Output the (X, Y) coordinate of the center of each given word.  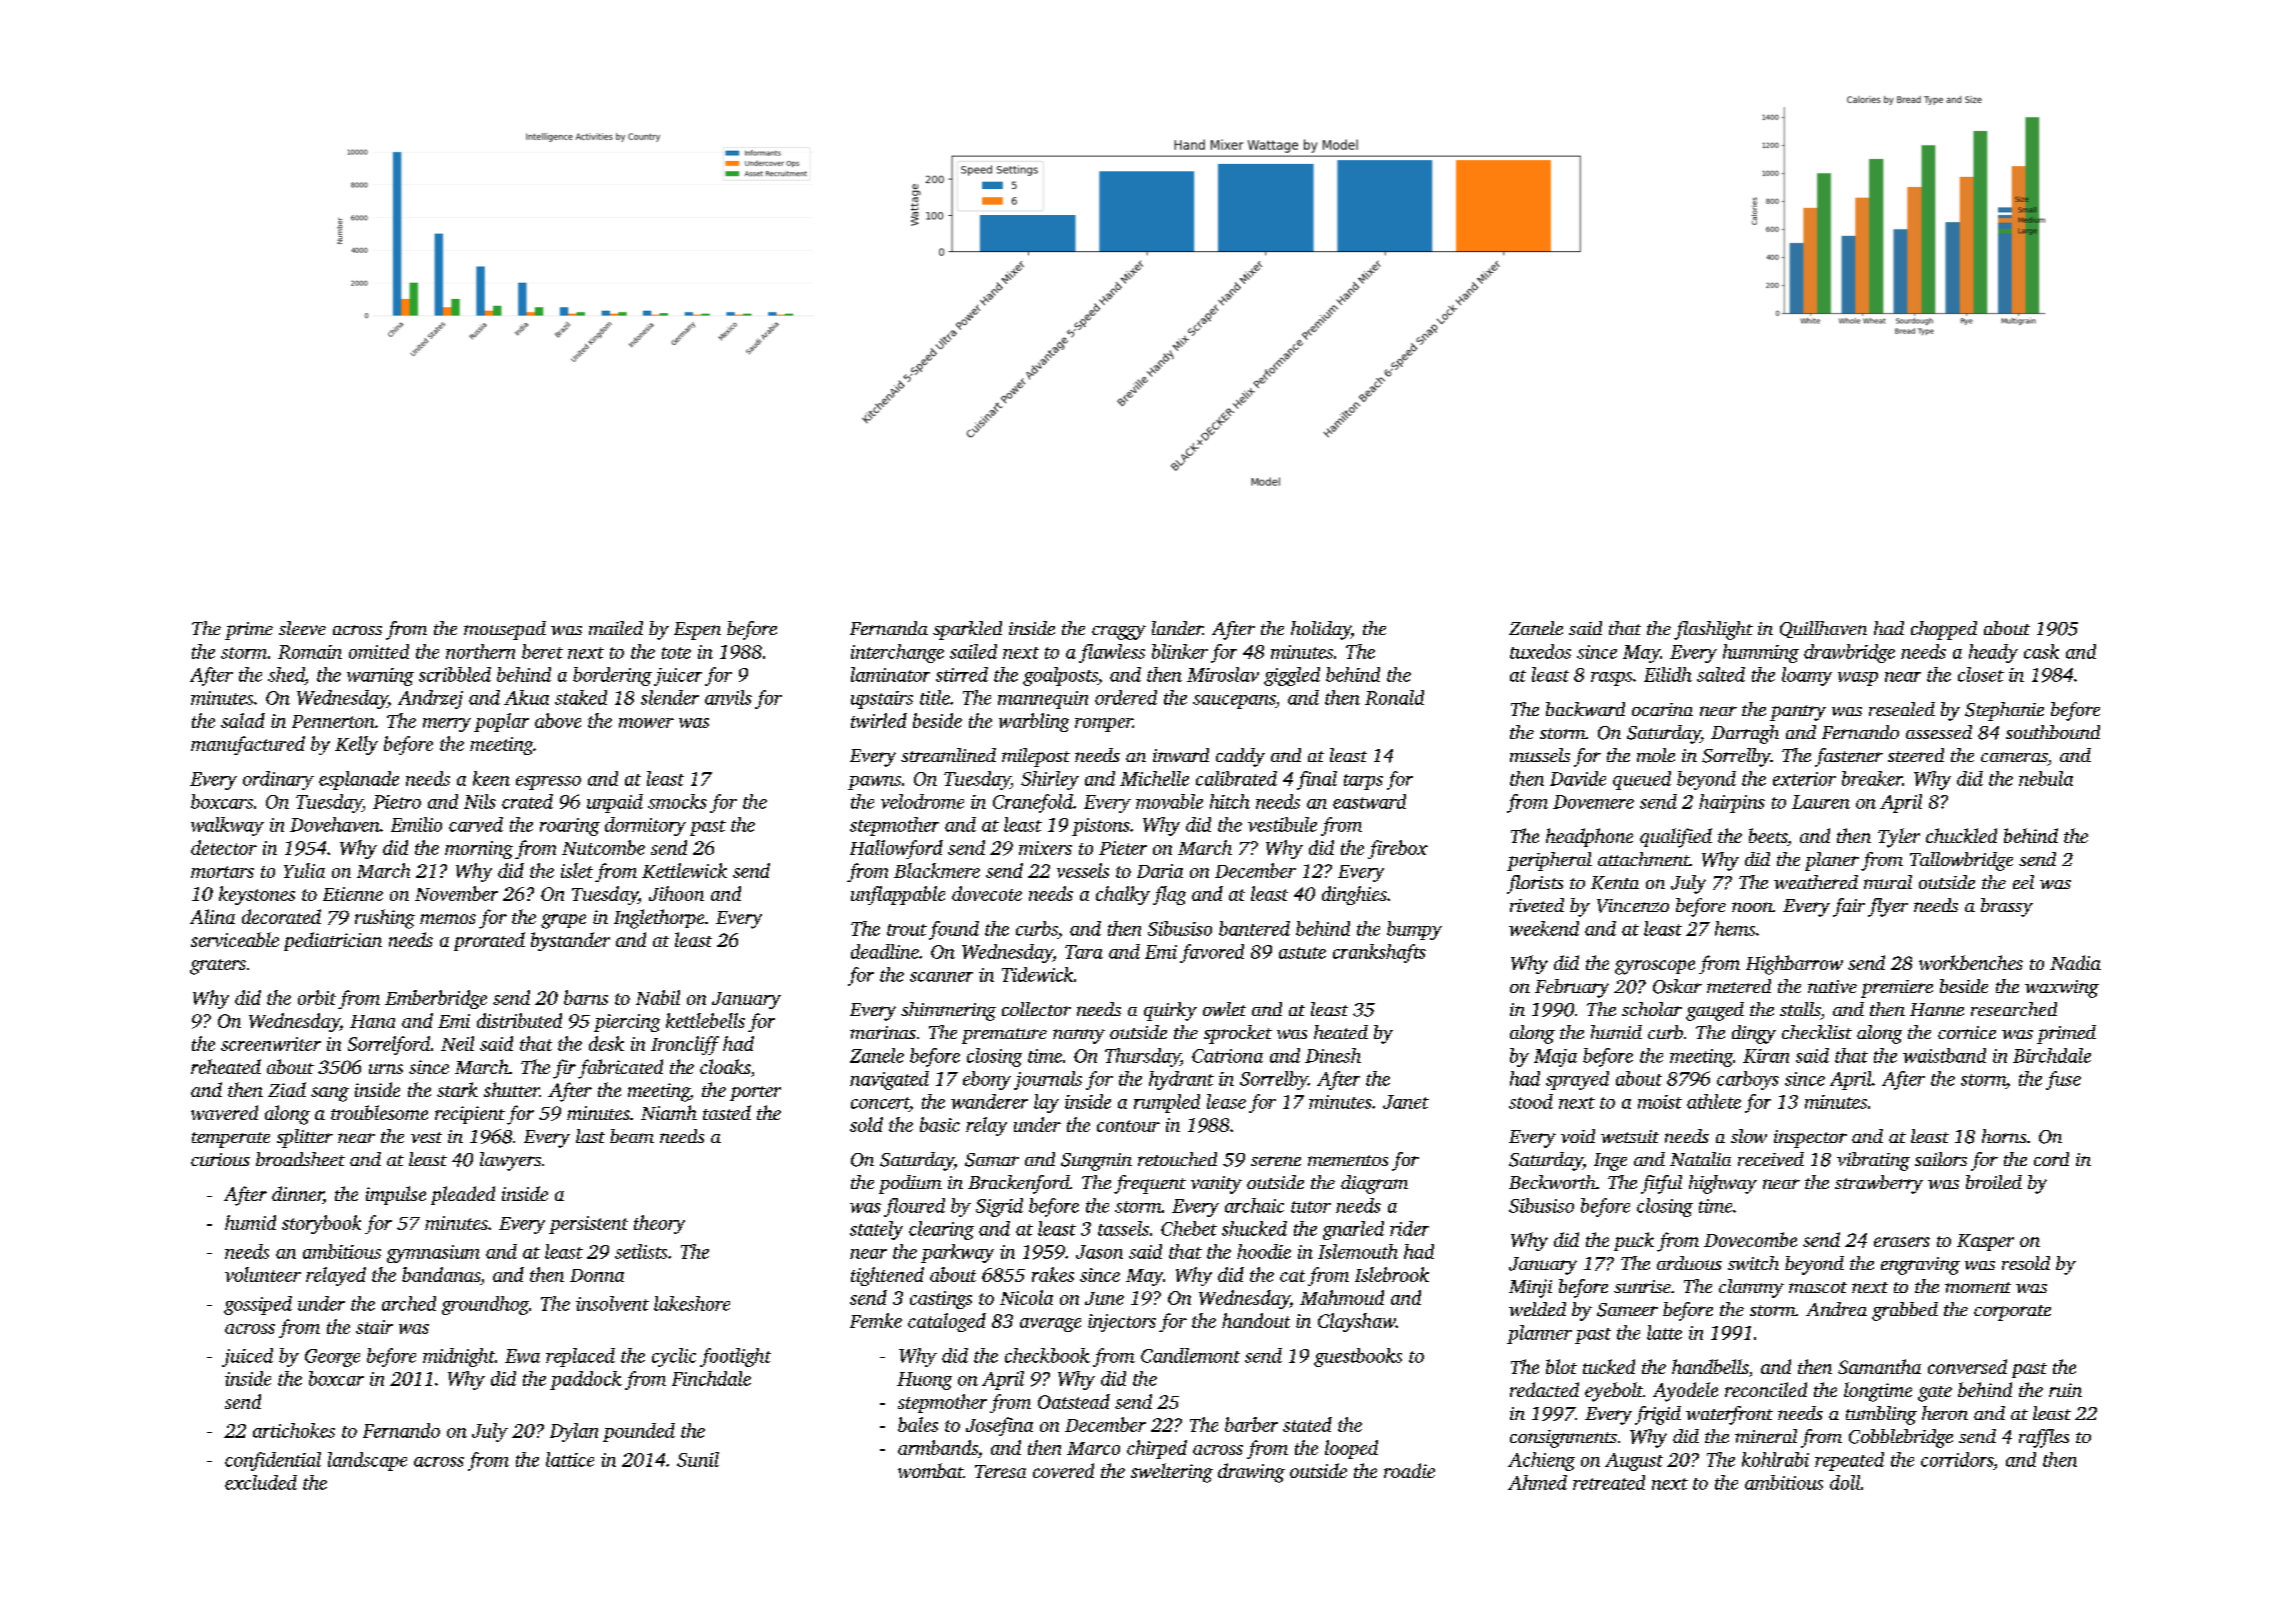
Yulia (304, 870)
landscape (367, 1461)
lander (1177, 628)
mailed (616, 628)
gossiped (258, 1305)
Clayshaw (1357, 1322)
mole (1656, 755)
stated (1307, 1424)
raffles (2044, 1438)
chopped (1944, 630)
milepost (1036, 757)
